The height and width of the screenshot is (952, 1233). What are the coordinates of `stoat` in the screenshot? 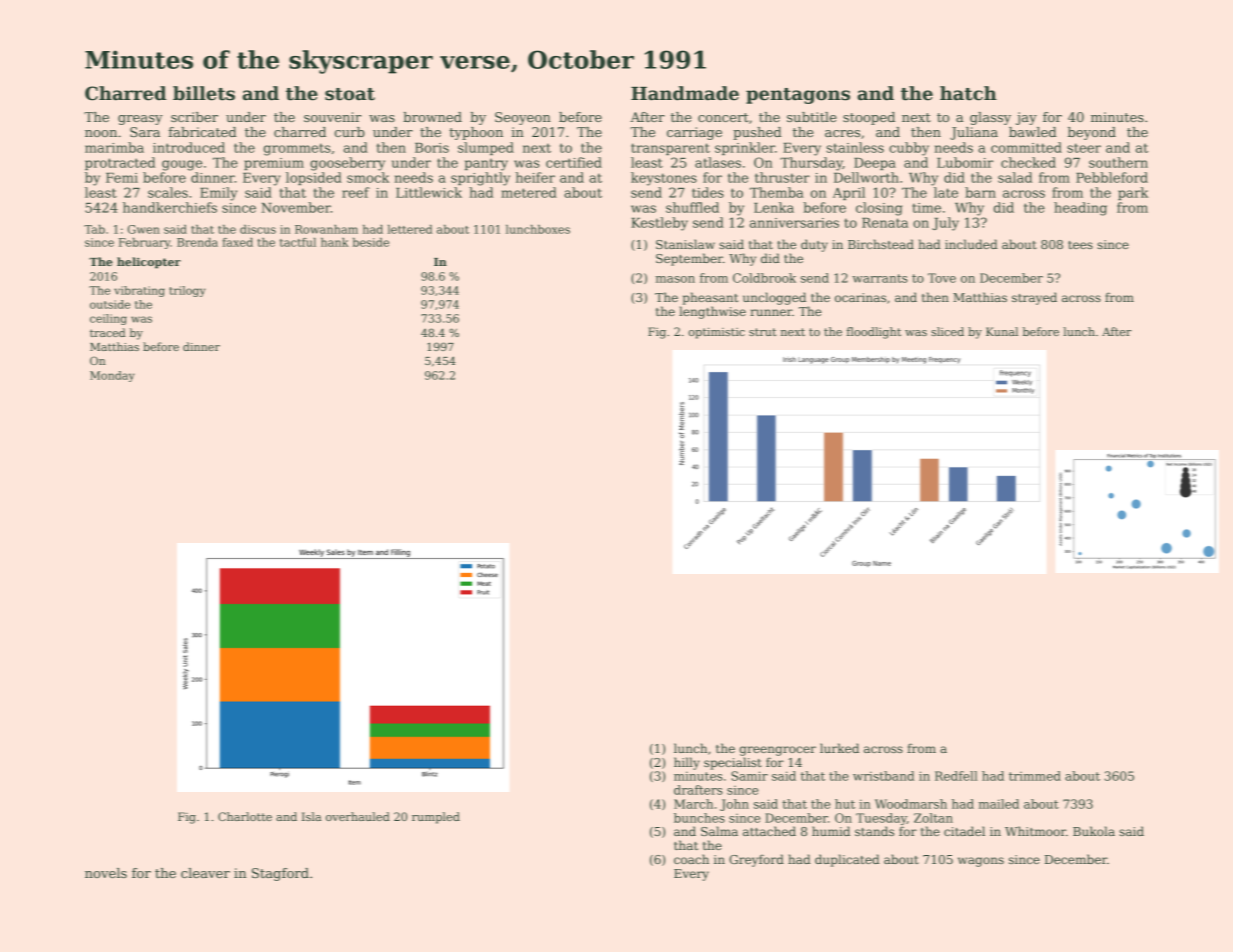 It's located at (350, 94).
